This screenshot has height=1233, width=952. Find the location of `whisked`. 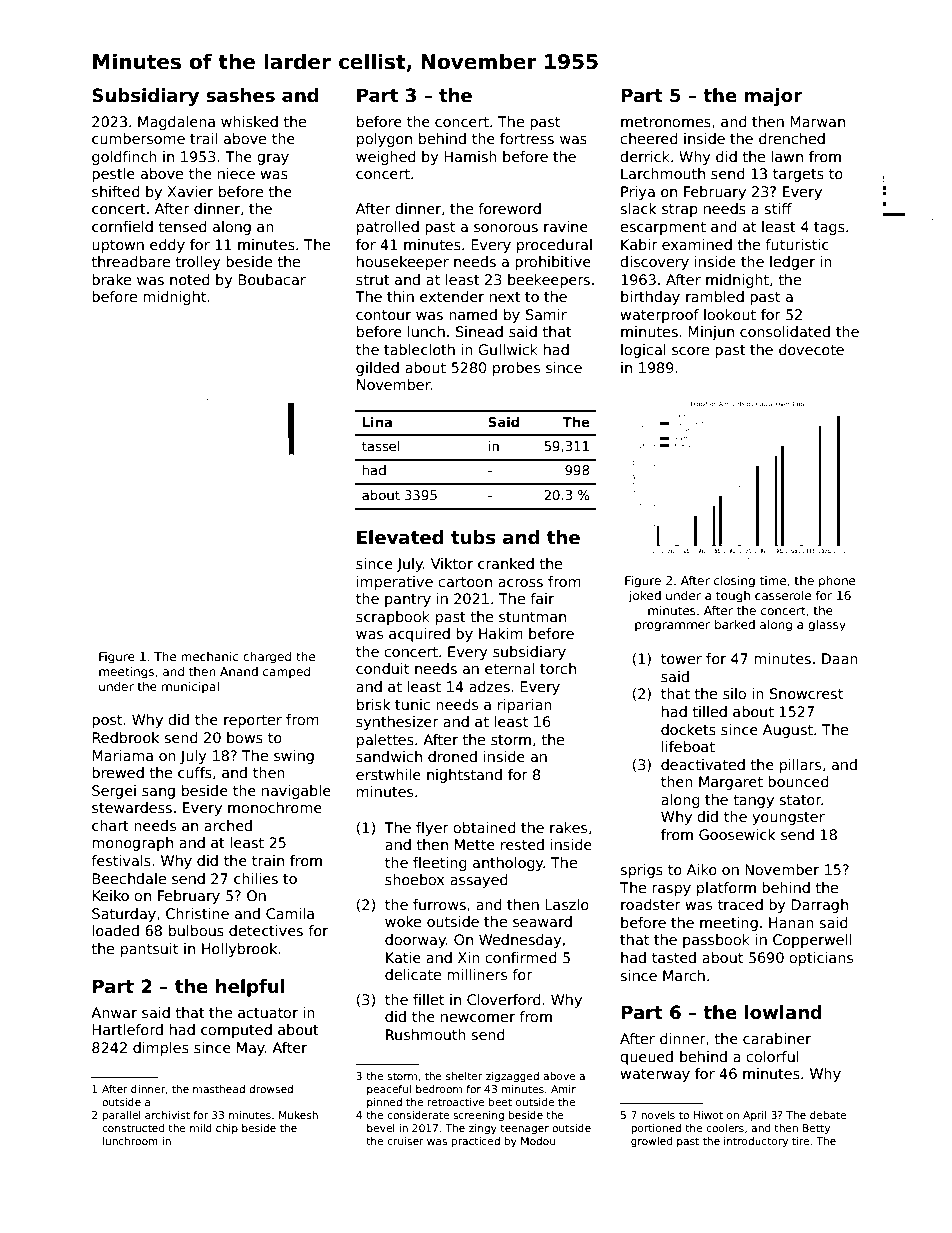

whisked is located at coordinates (249, 121).
